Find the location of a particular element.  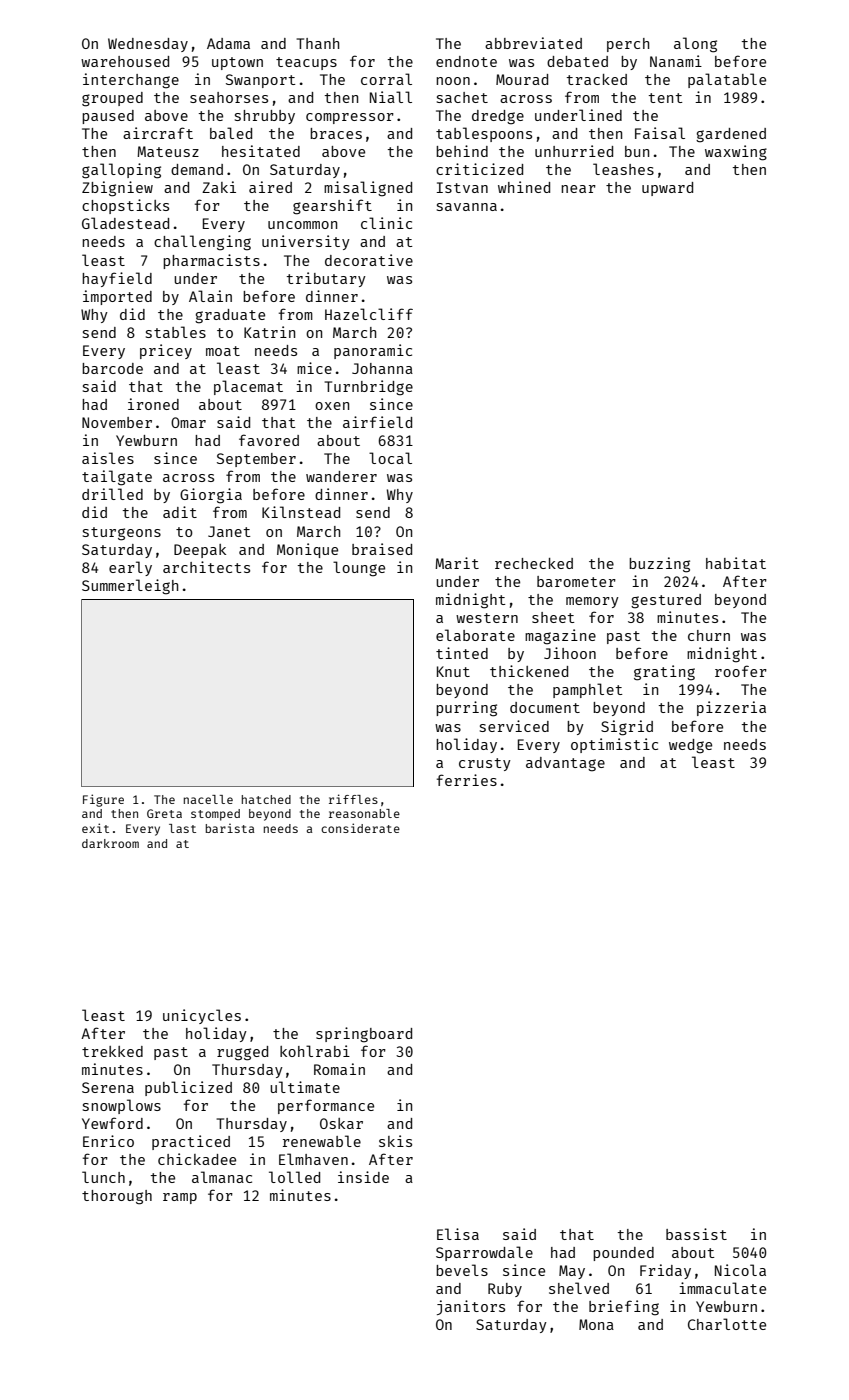

braised is located at coordinates (382, 549).
